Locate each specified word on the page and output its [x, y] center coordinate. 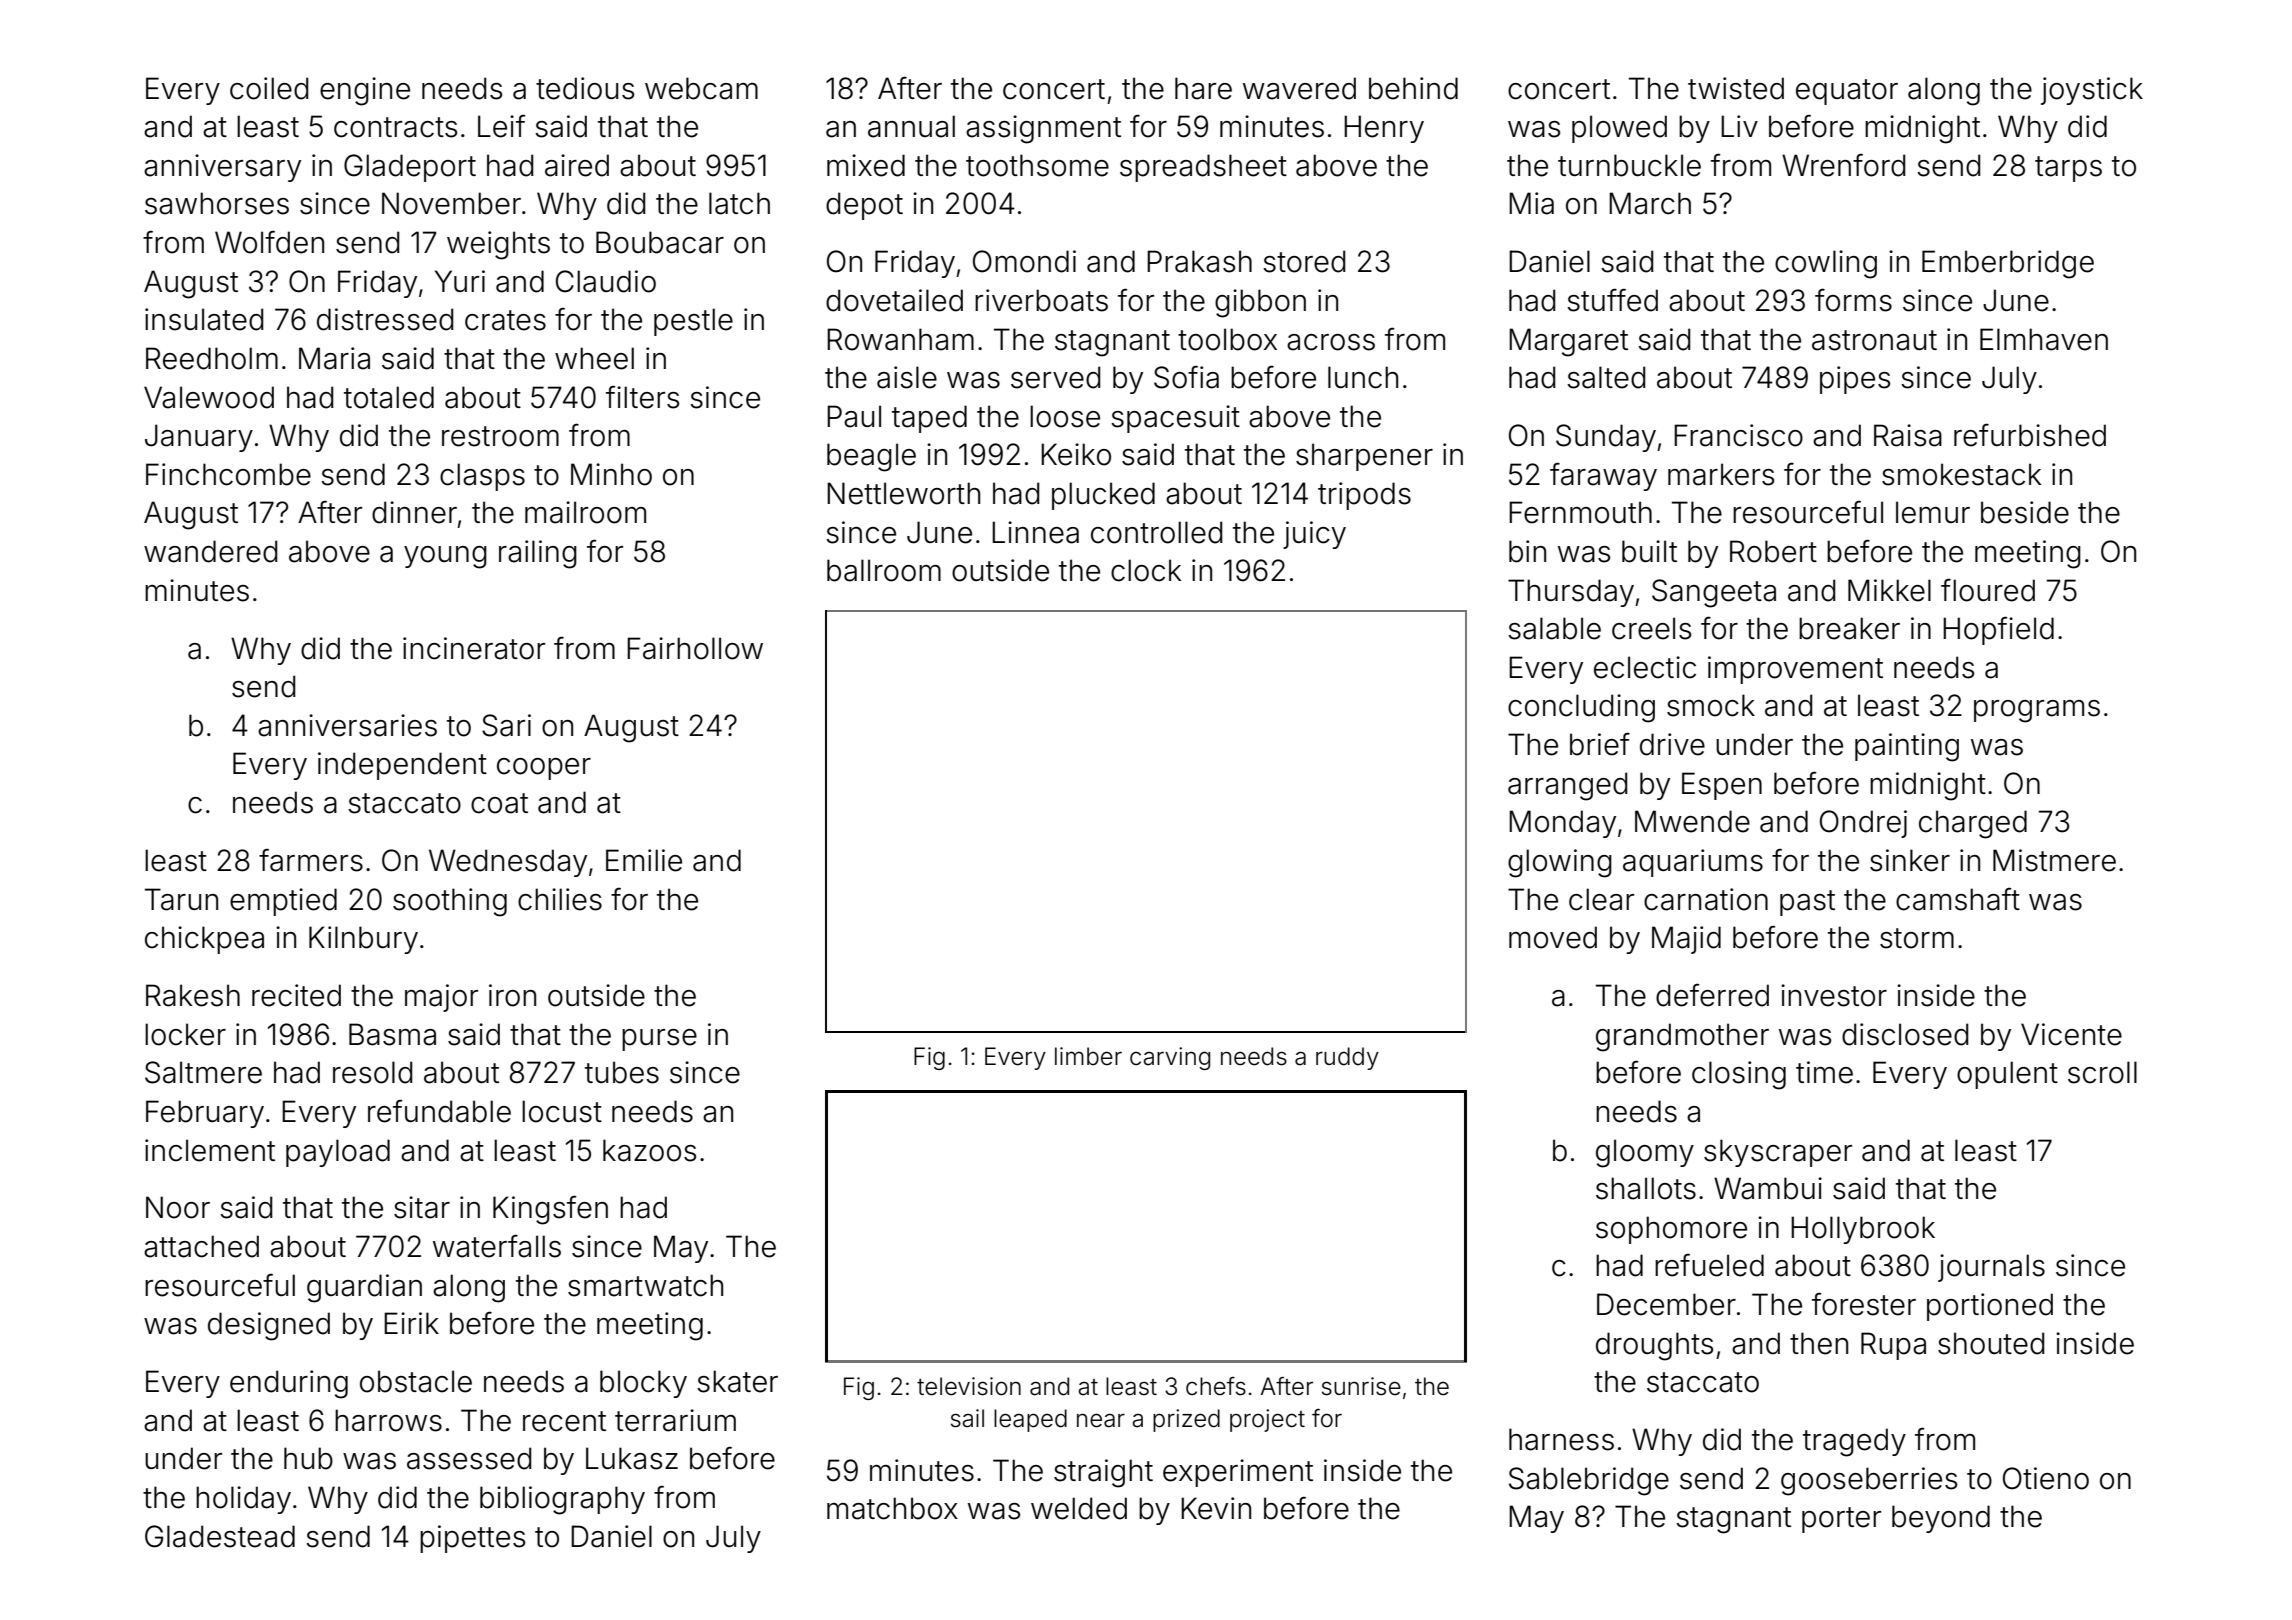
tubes [622, 1072]
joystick [2092, 91]
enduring [289, 1384]
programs [2037, 711]
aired [577, 165]
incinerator [474, 648]
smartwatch [645, 1285]
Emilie [644, 860]
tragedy [1854, 1442]
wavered [1299, 88]
